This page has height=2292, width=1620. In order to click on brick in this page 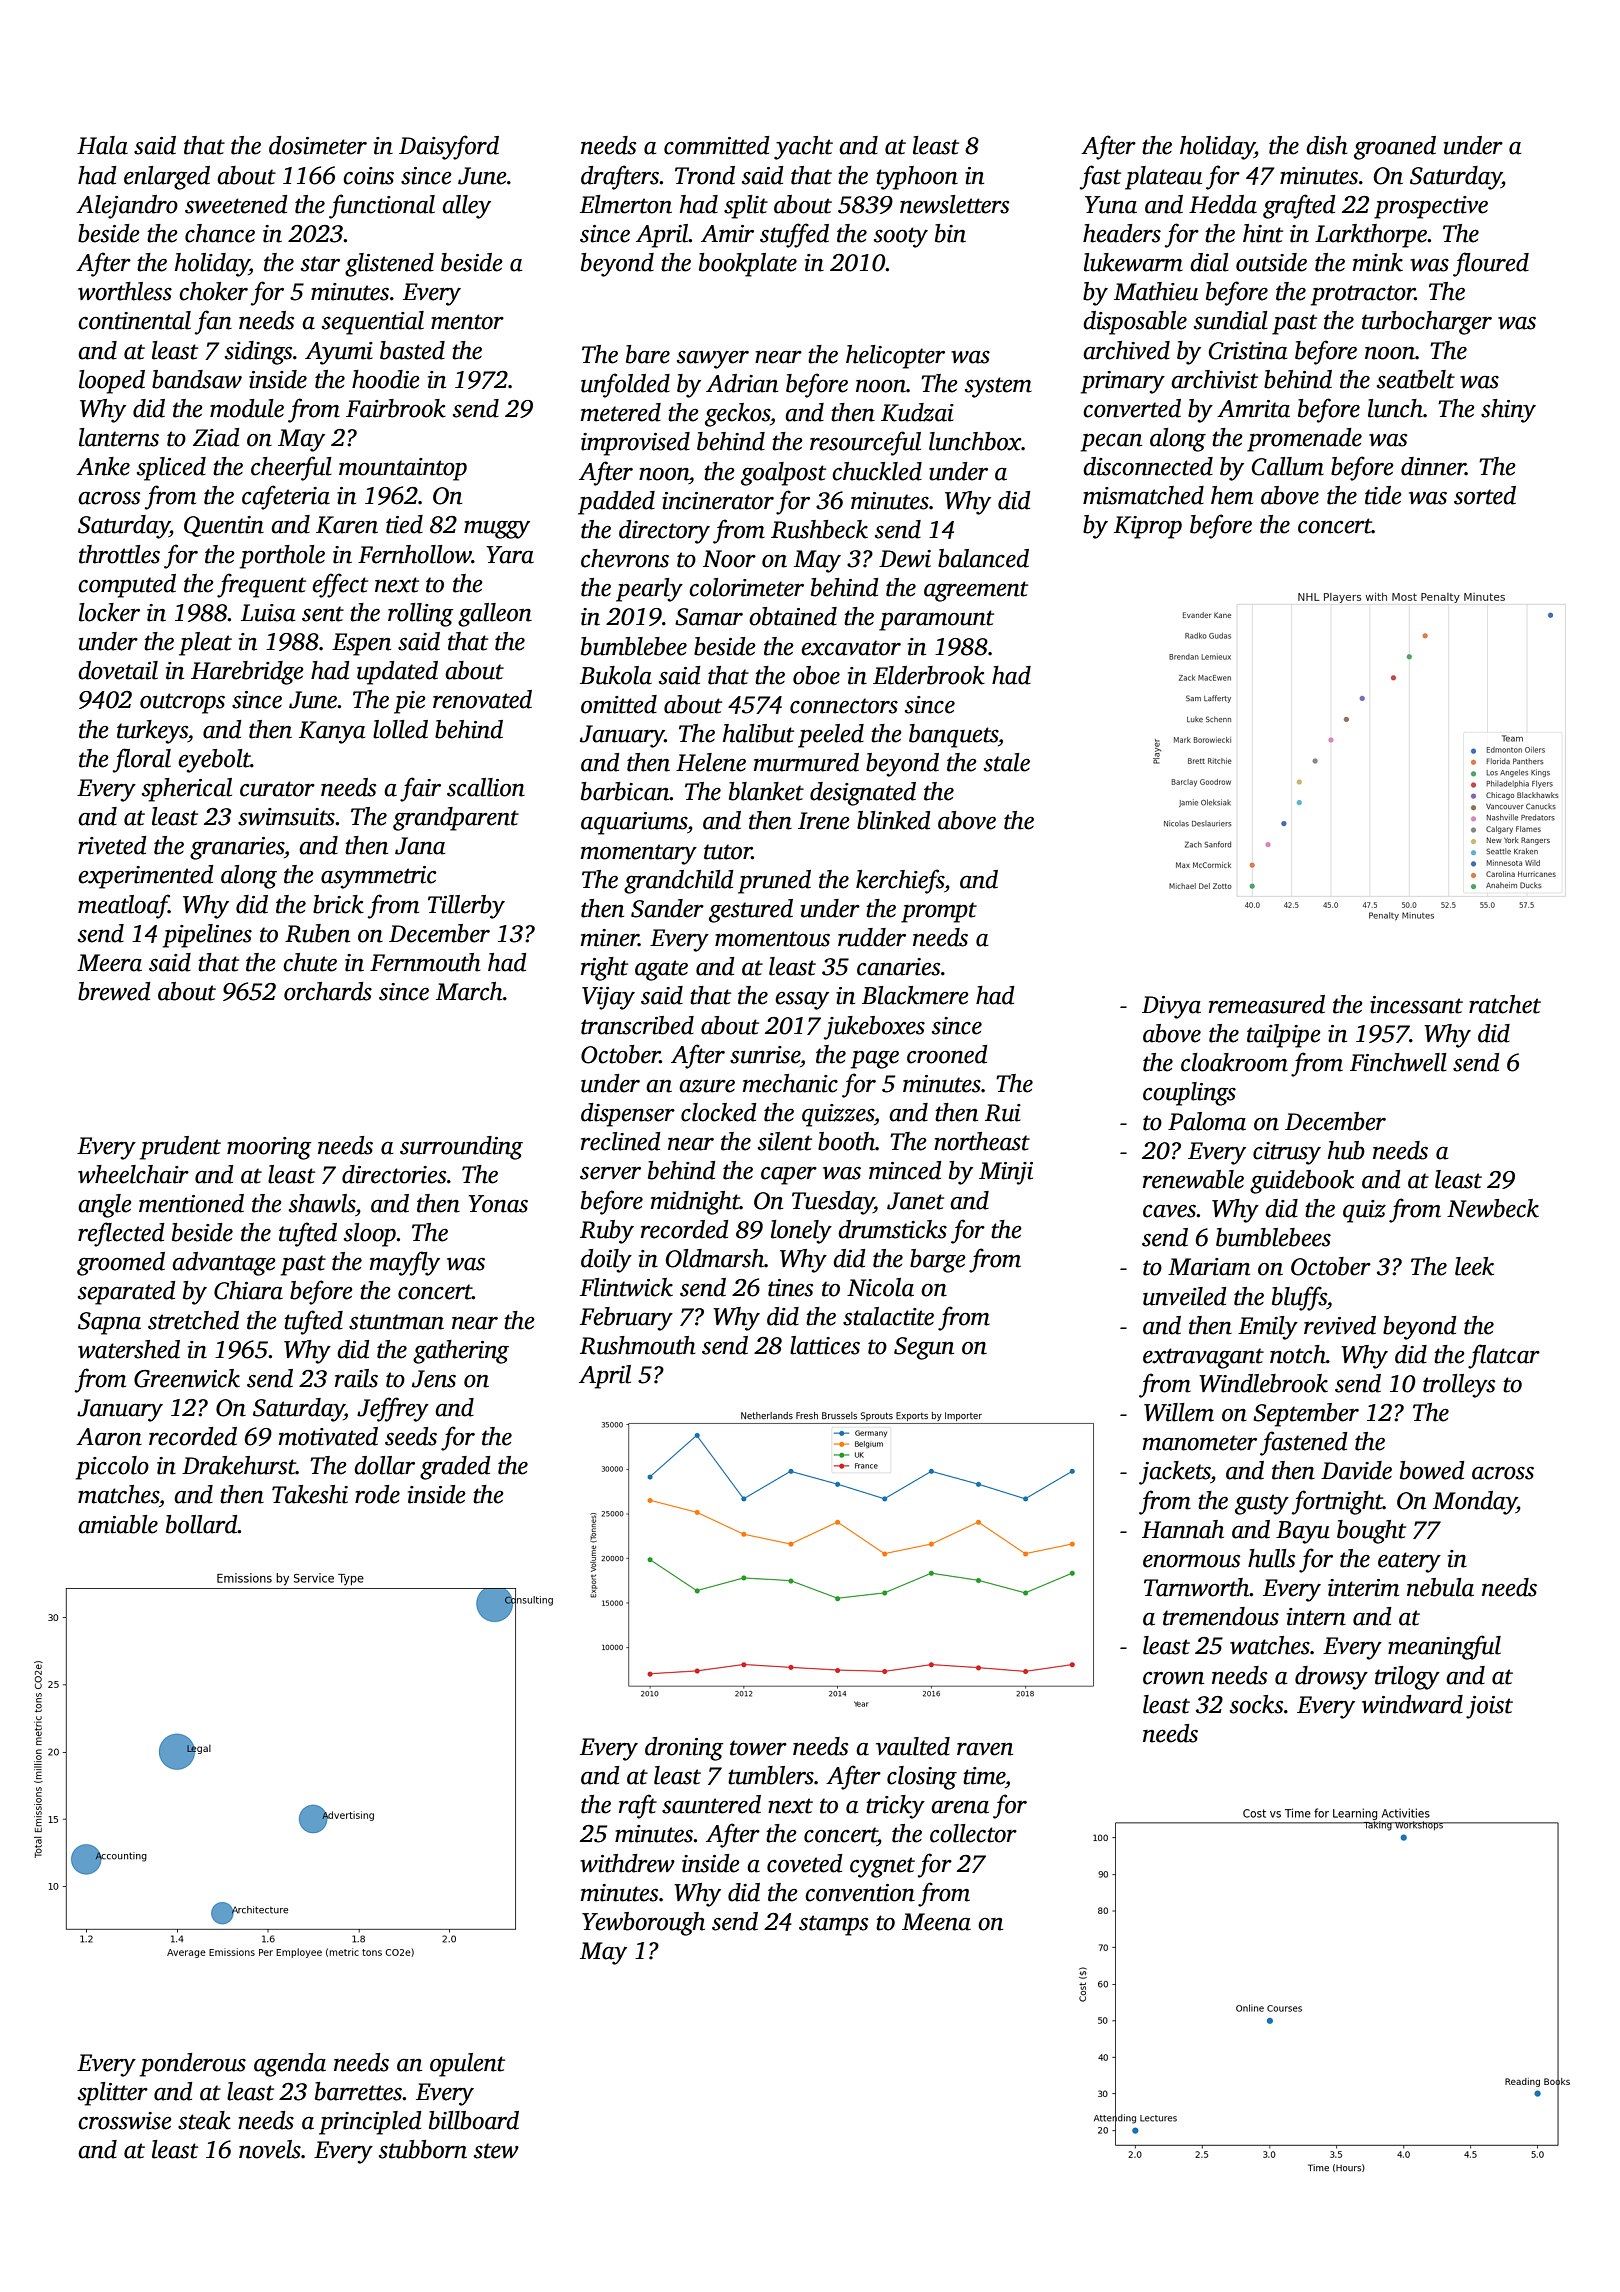, I will do `click(338, 904)`.
